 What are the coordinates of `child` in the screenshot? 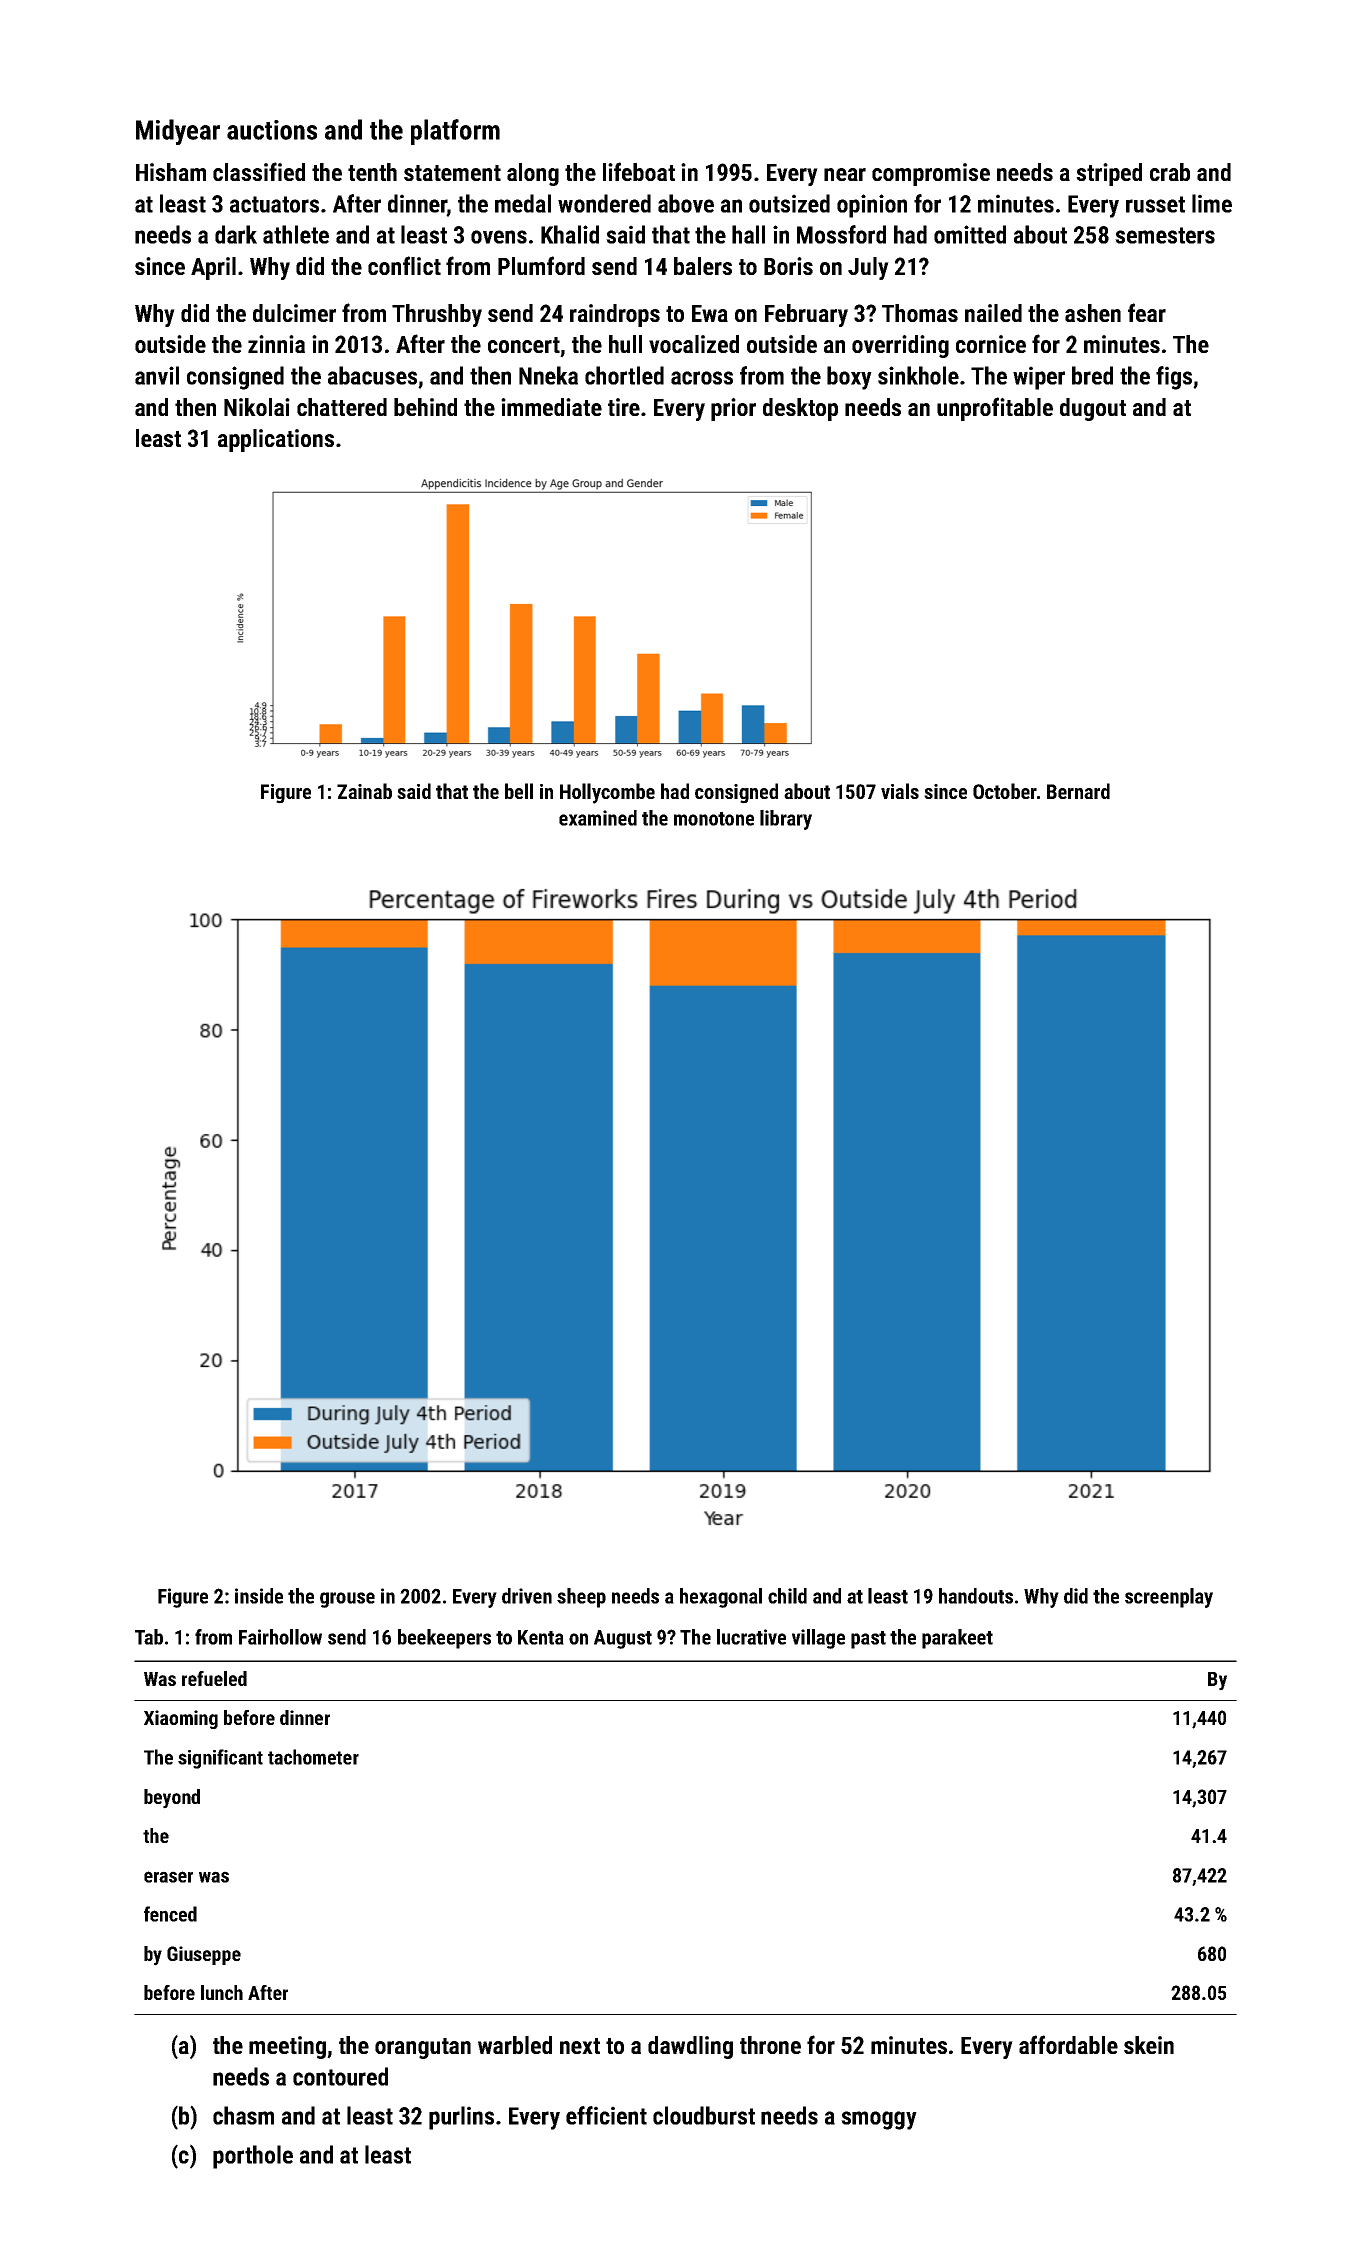 It's located at (787, 1596).
